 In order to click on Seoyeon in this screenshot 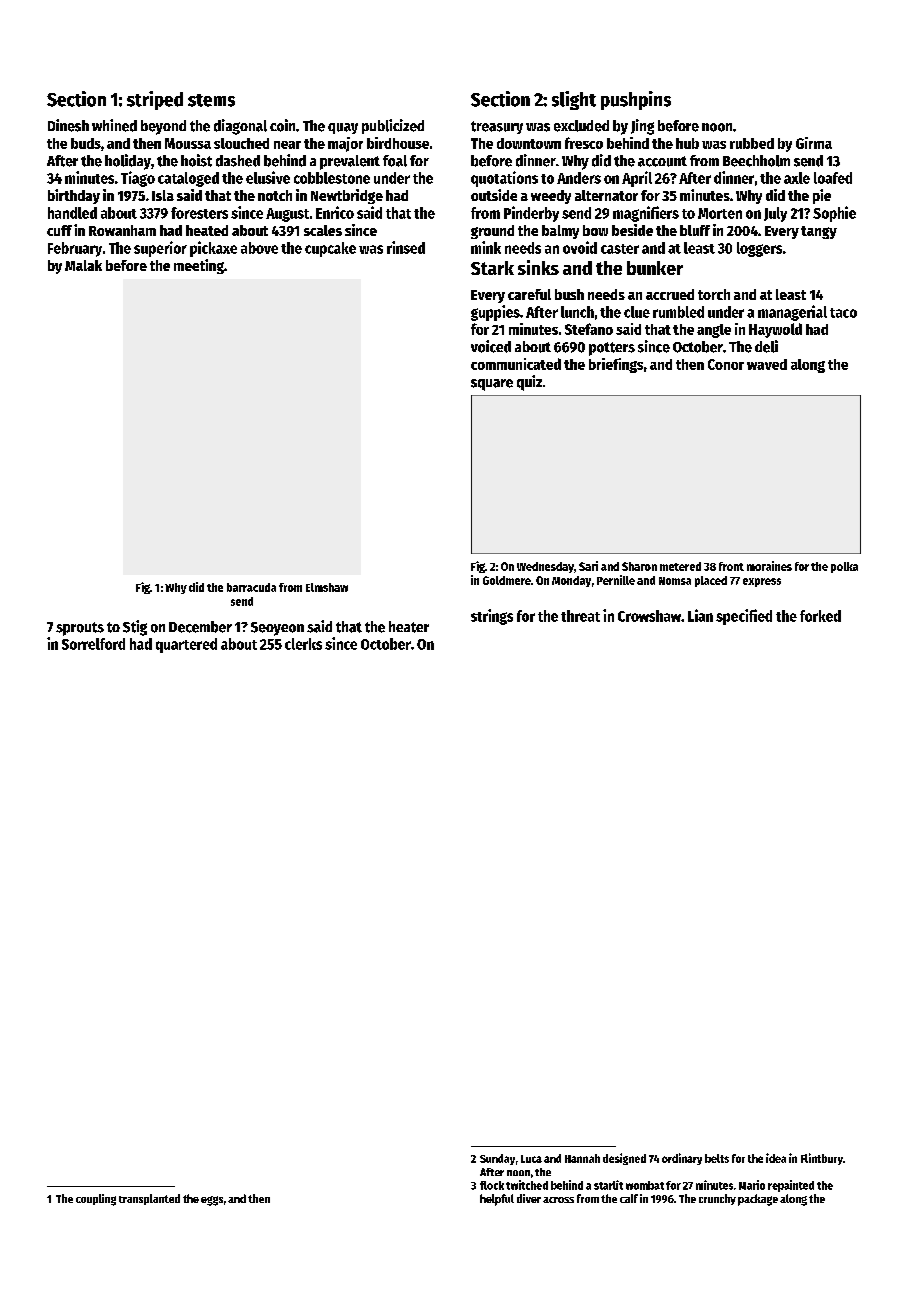, I will do `click(277, 629)`.
